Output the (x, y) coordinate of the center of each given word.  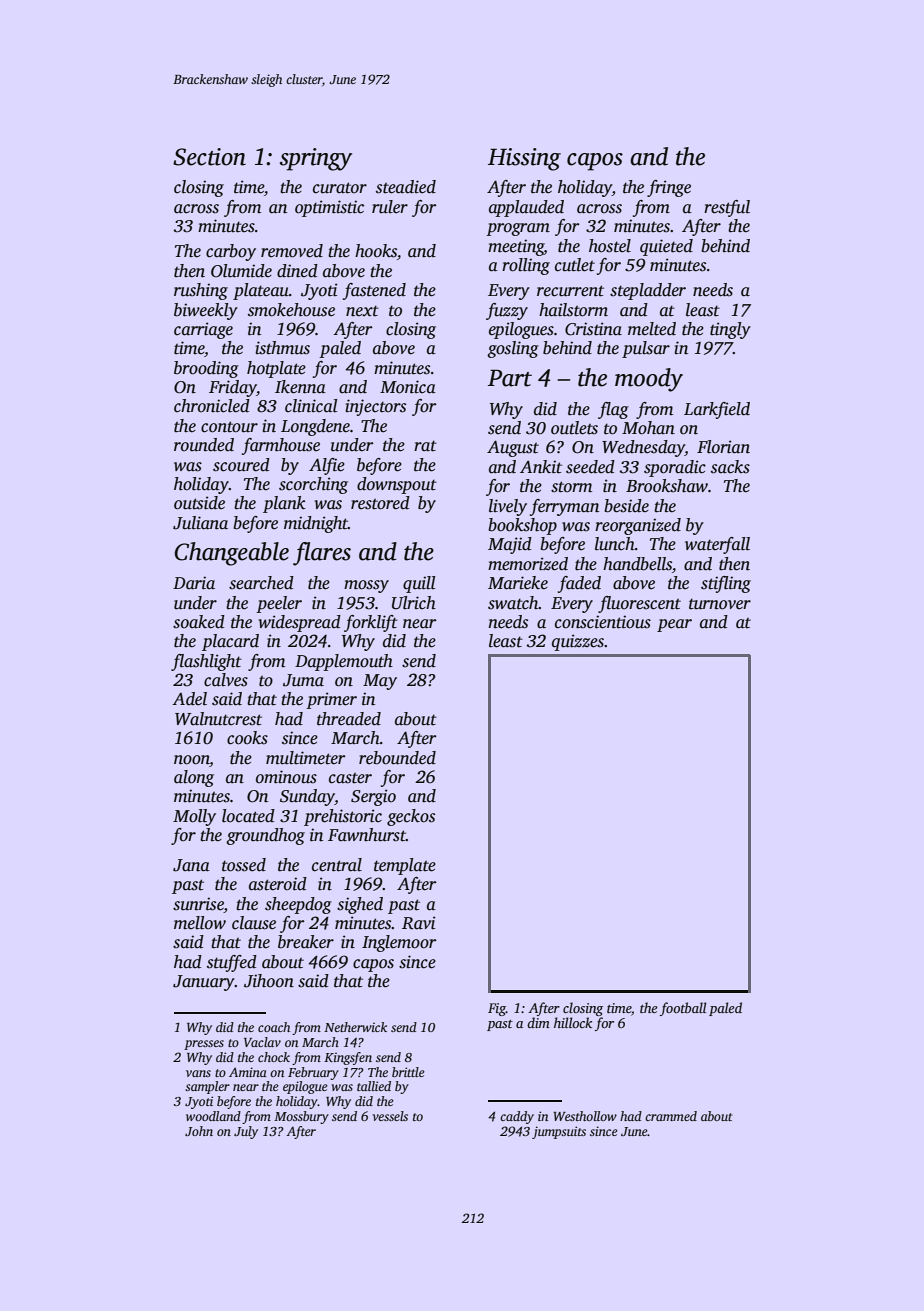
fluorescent (639, 604)
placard (230, 642)
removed (292, 251)
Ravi (419, 923)
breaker (306, 942)
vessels (390, 1116)
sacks (730, 467)
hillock (573, 1022)
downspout (397, 485)
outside (199, 503)
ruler (390, 207)
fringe (669, 188)
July (246, 1132)
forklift (371, 623)
